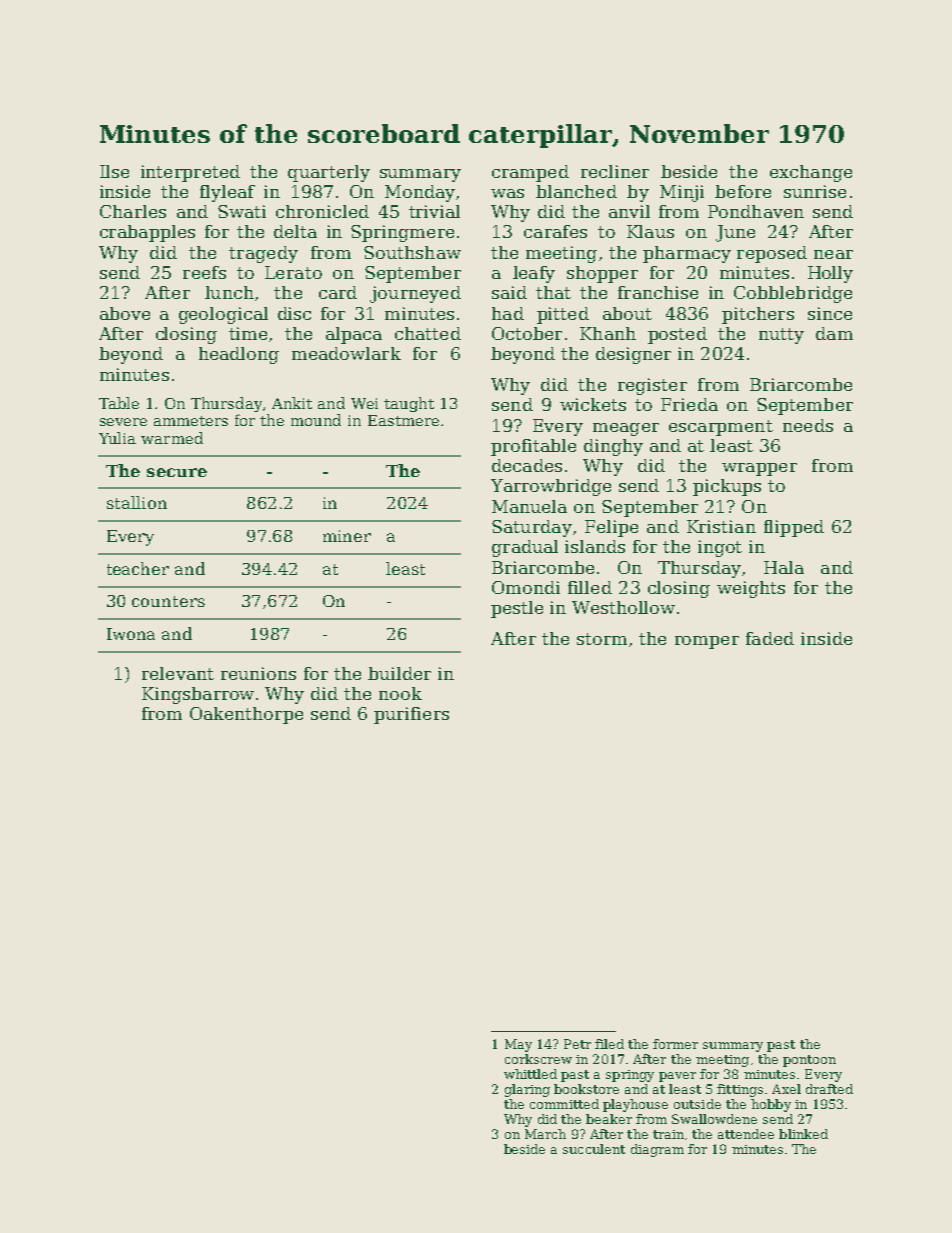 The height and width of the screenshot is (1233, 952). Describe the element at coordinates (329, 173) in the screenshot. I see `quarterly` at that location.
